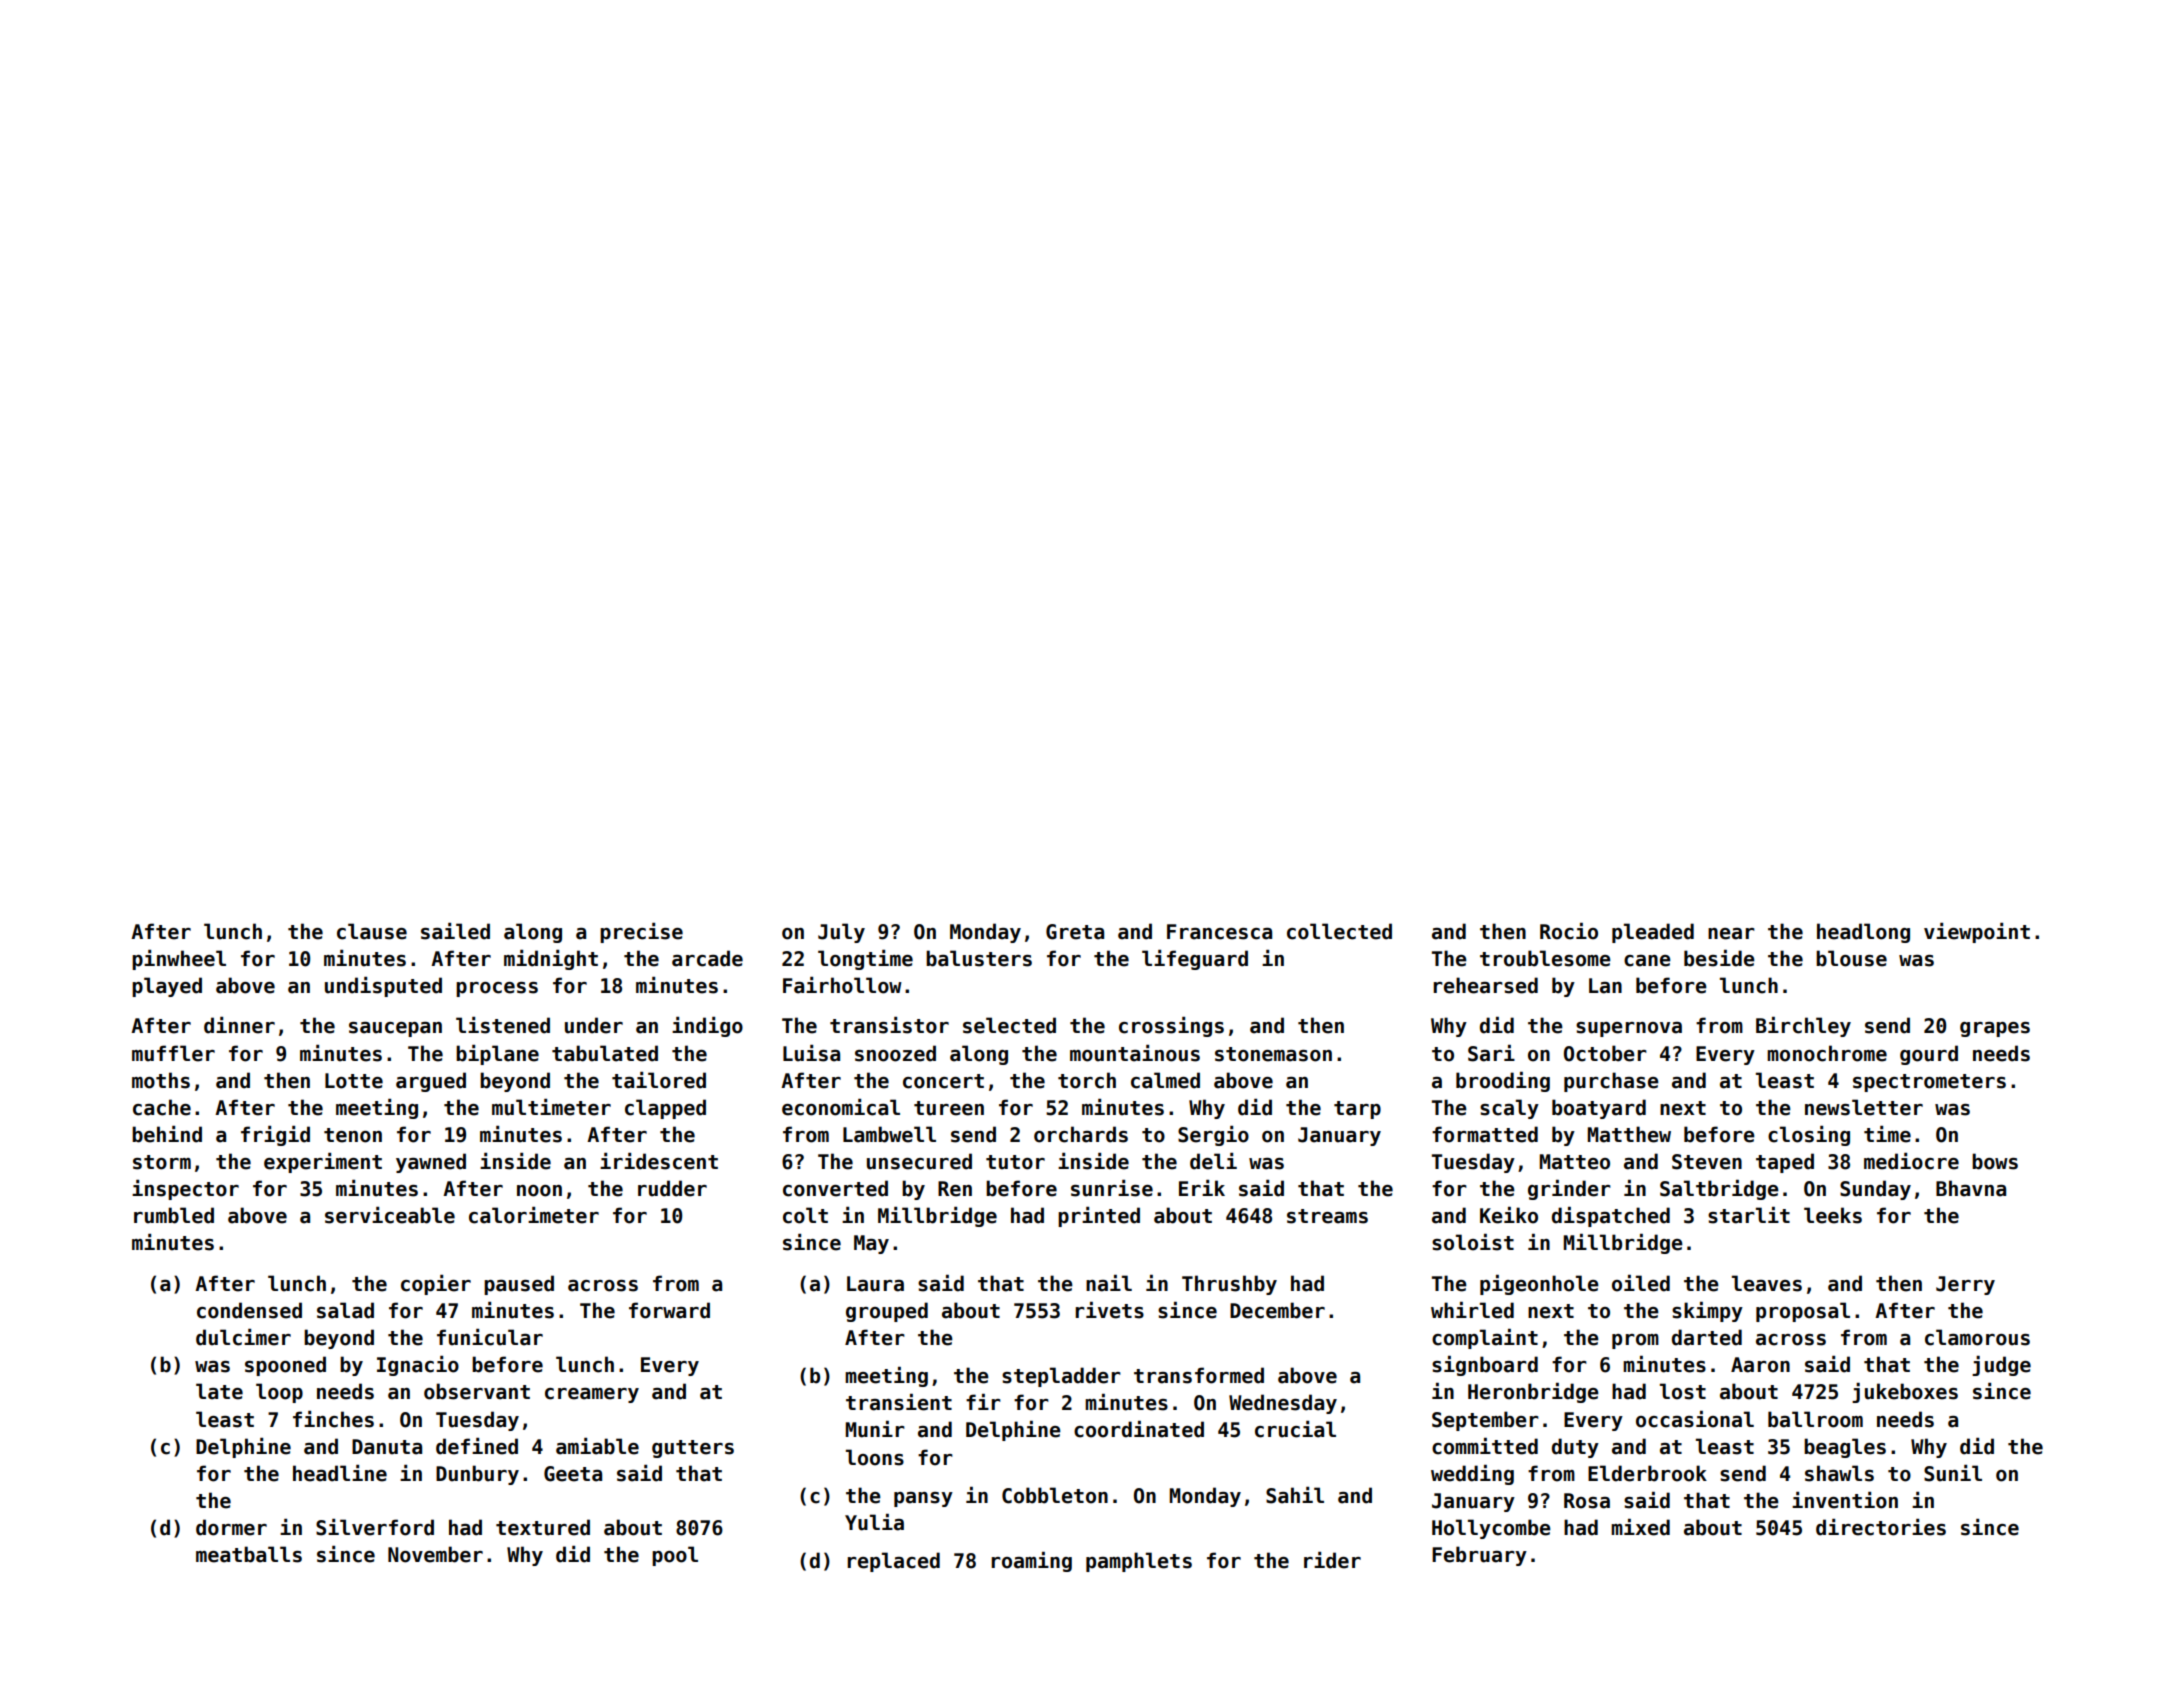 This screenshot has width=2178, height=1683. I want to click on Sergio, so click(1213, 1136).
